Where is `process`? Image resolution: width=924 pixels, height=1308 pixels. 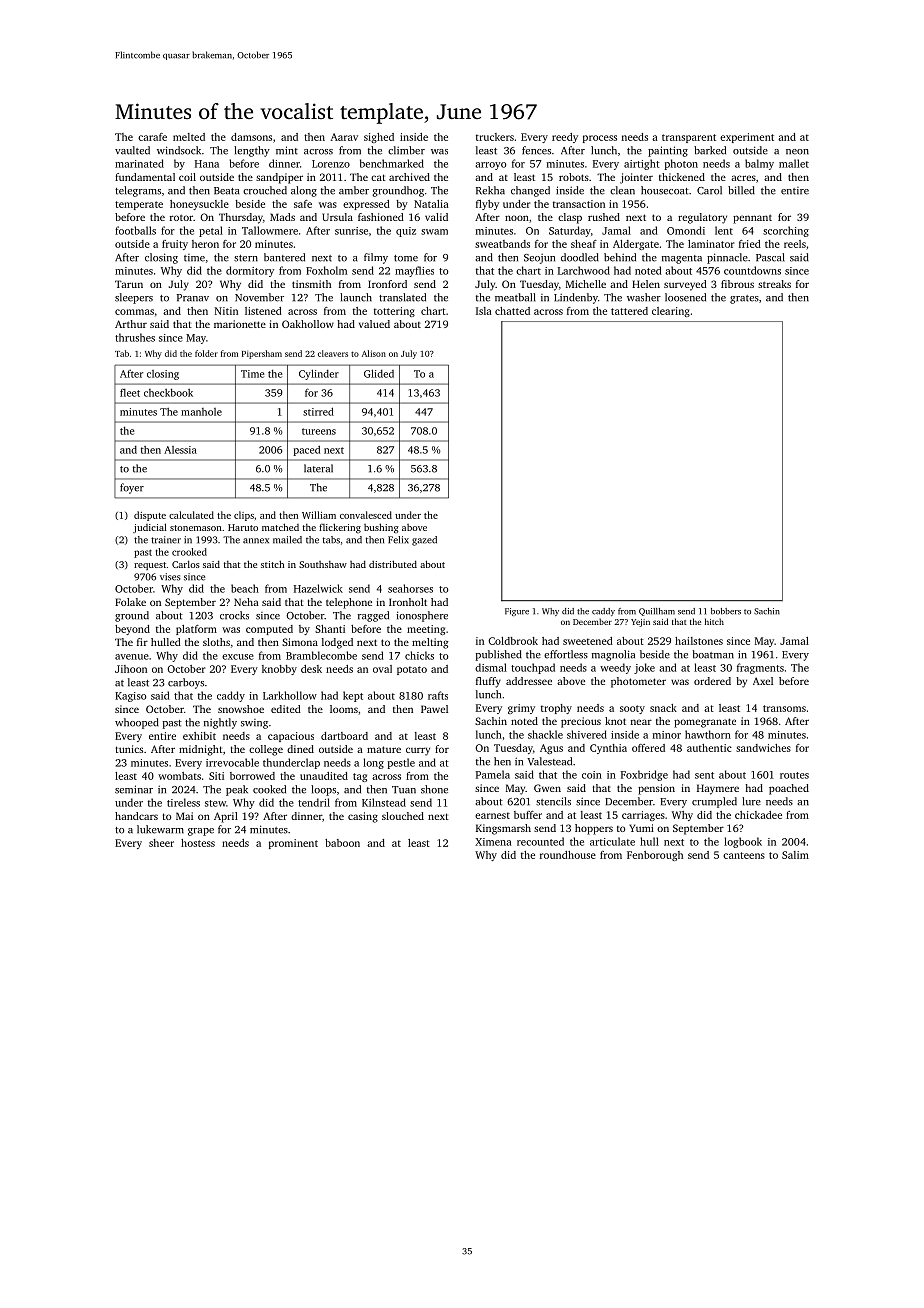
process is located at coordinates (600, 139).
